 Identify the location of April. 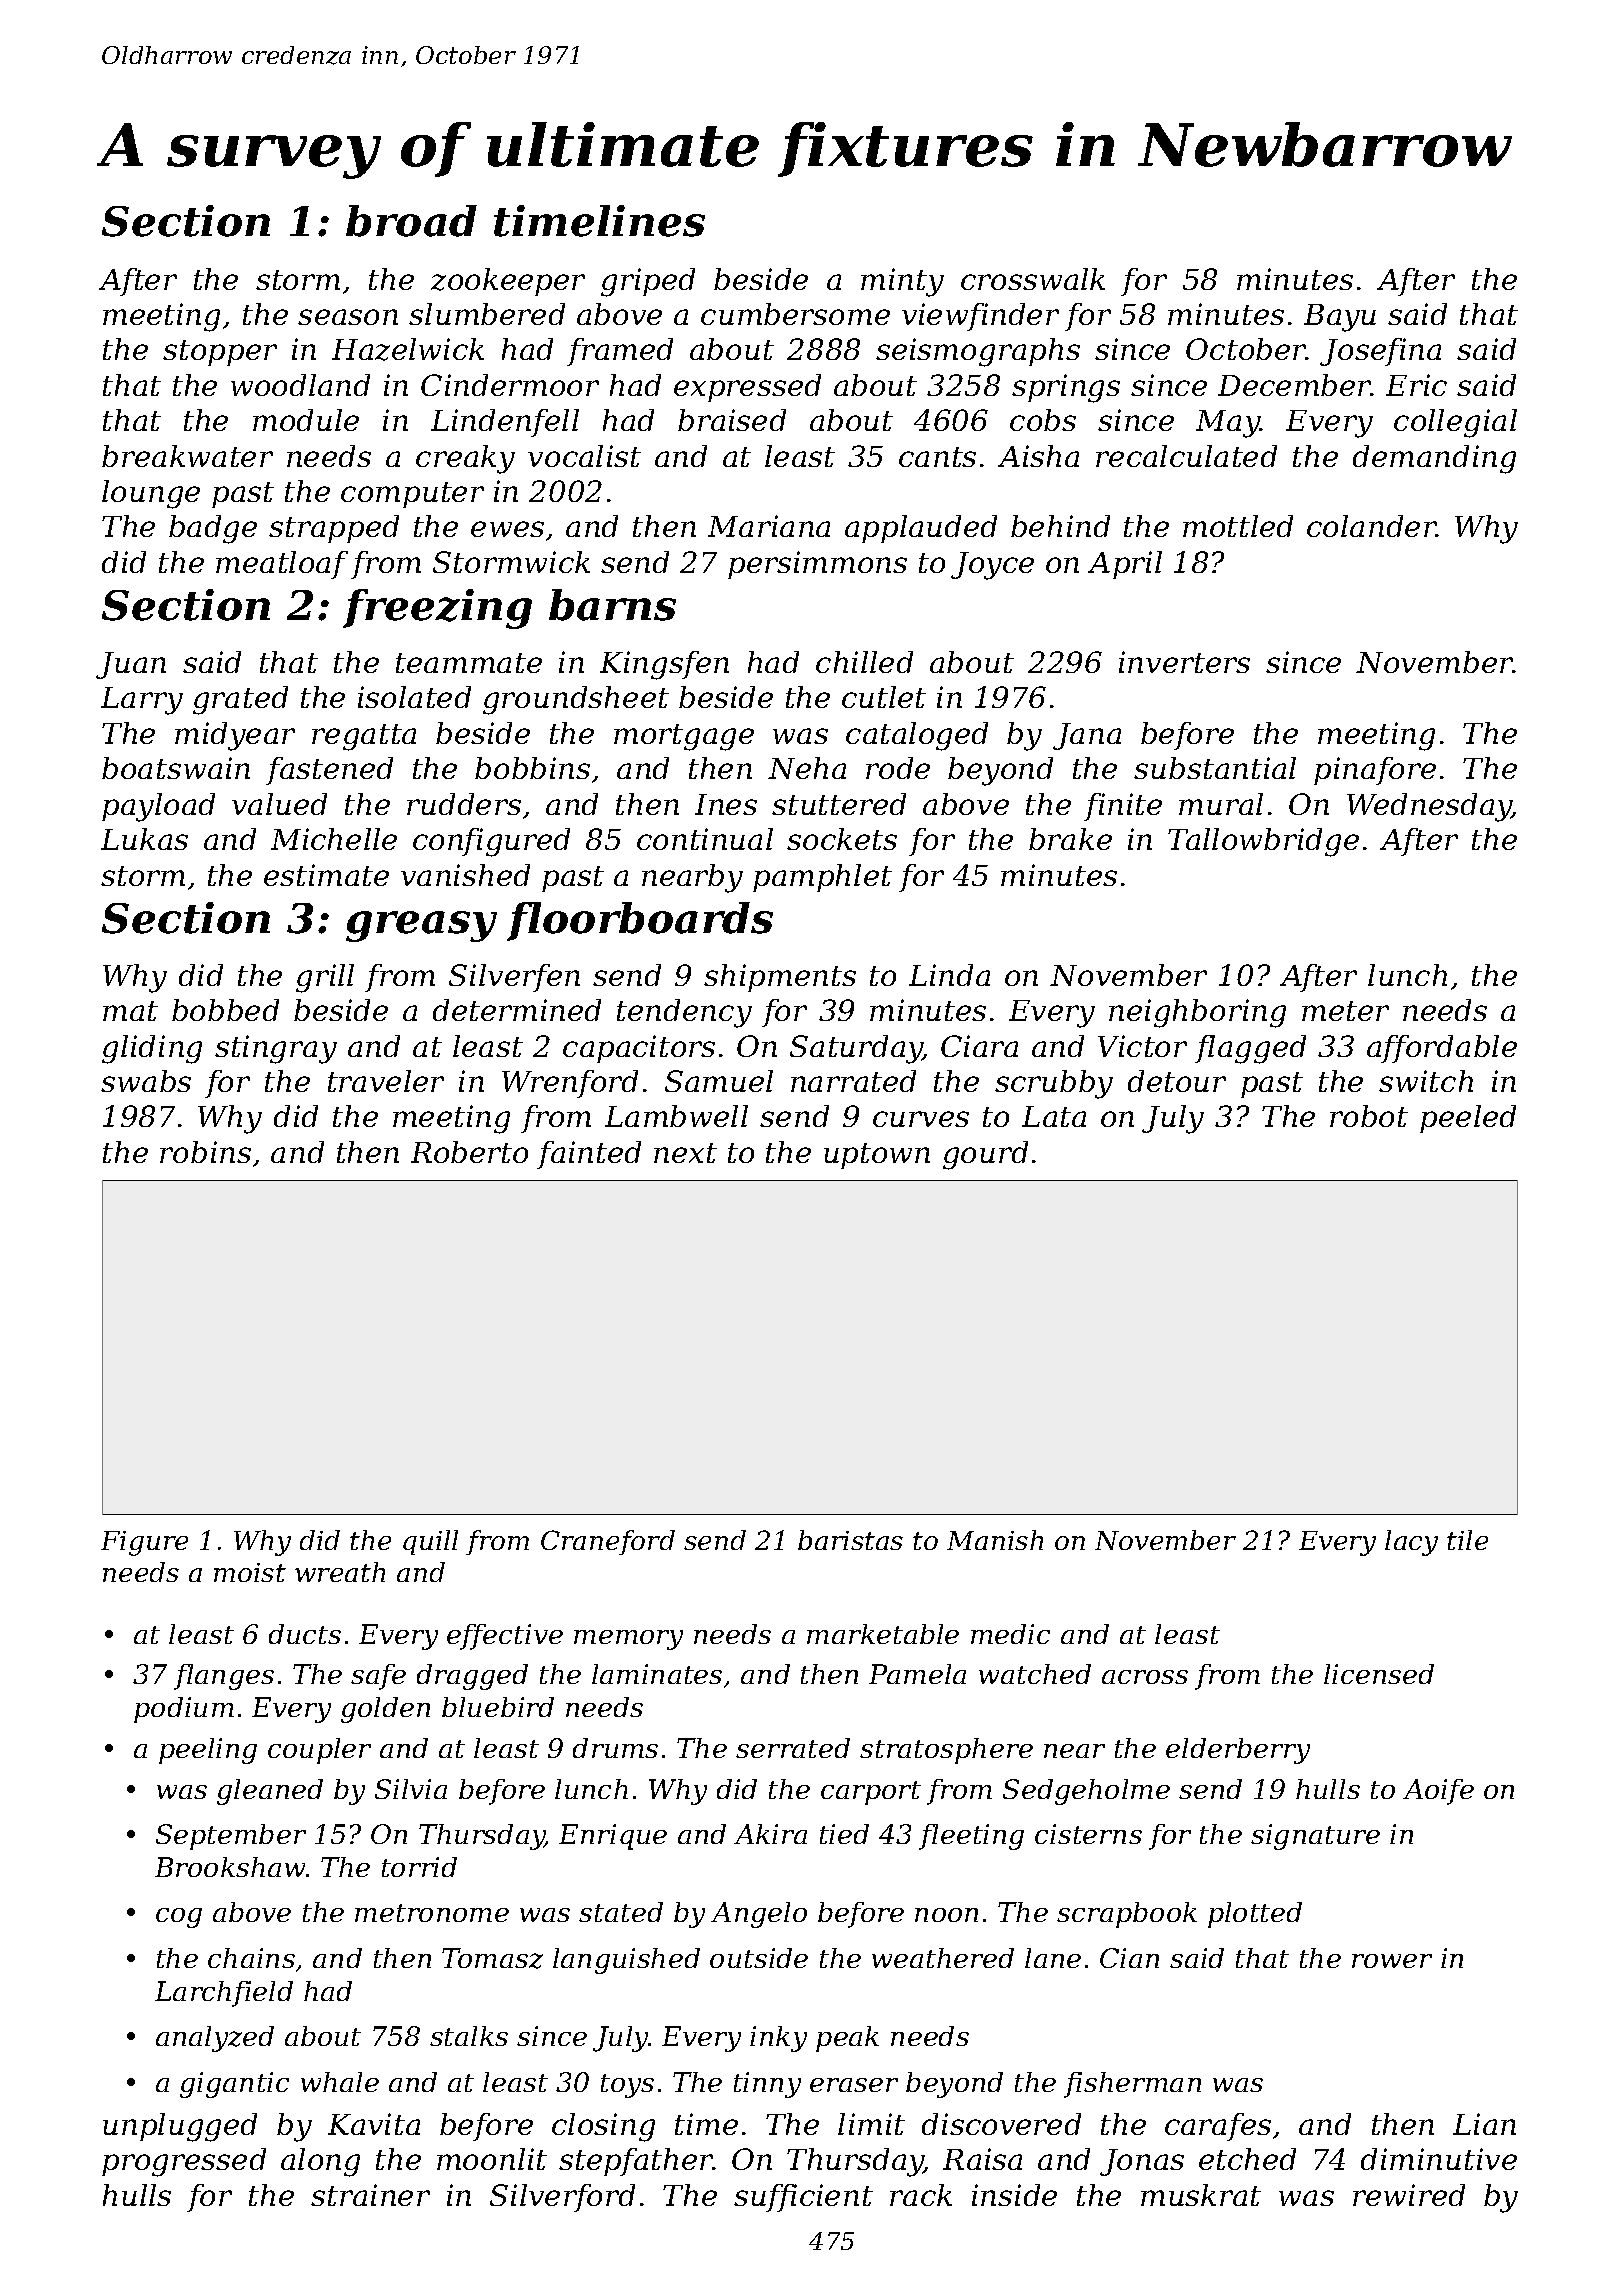
(1125, 565).
